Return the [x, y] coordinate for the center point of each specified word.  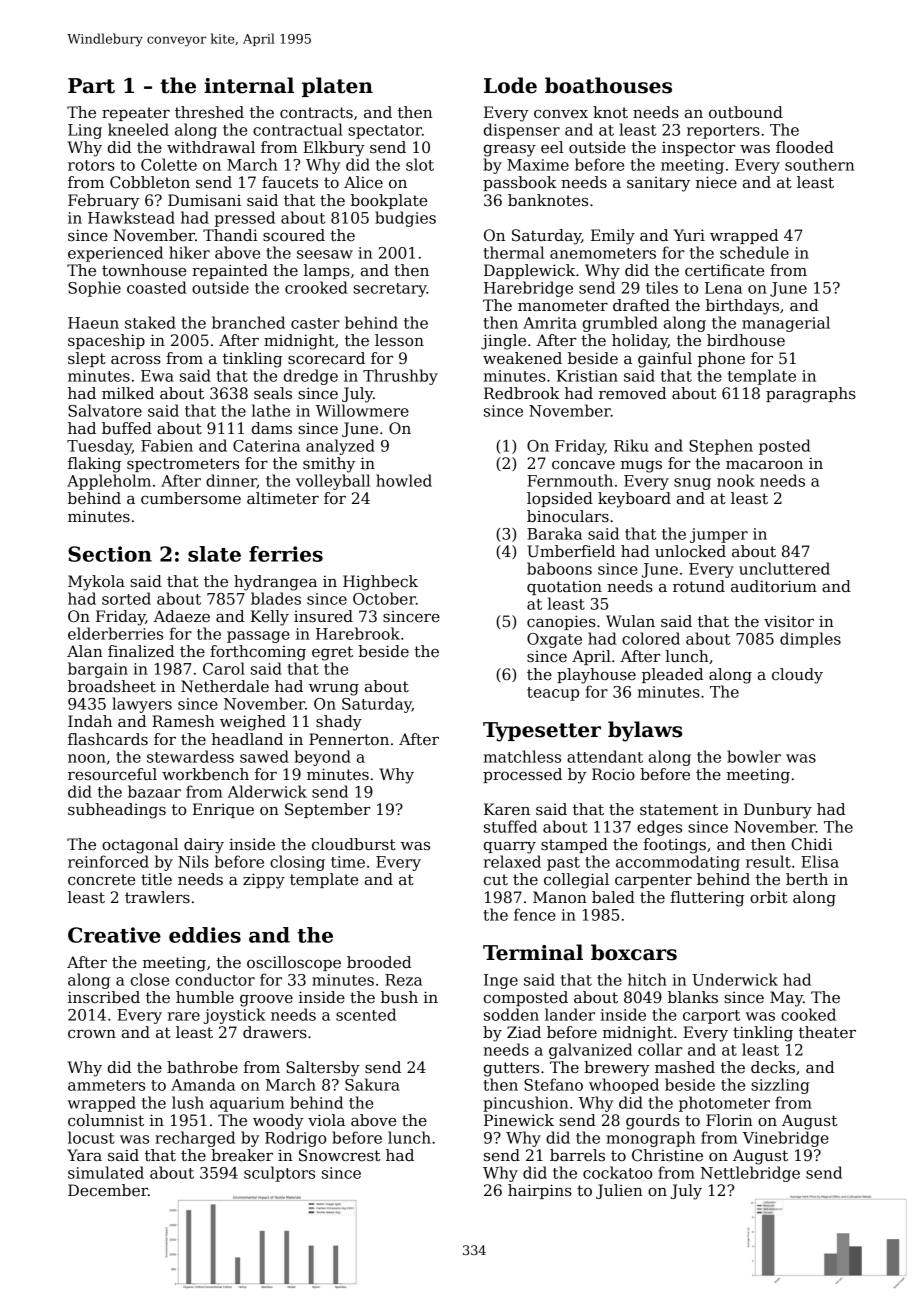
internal [249, 85]
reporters [723, 132]
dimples [810, 640]
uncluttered [784, 568]
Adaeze [182, 616]
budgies [405, 219]
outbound [746, 112]
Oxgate [554, 640]
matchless [522, 756]
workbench [205, 774]
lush [188, 1102]
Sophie [94, 289]
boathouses [608, 85]
